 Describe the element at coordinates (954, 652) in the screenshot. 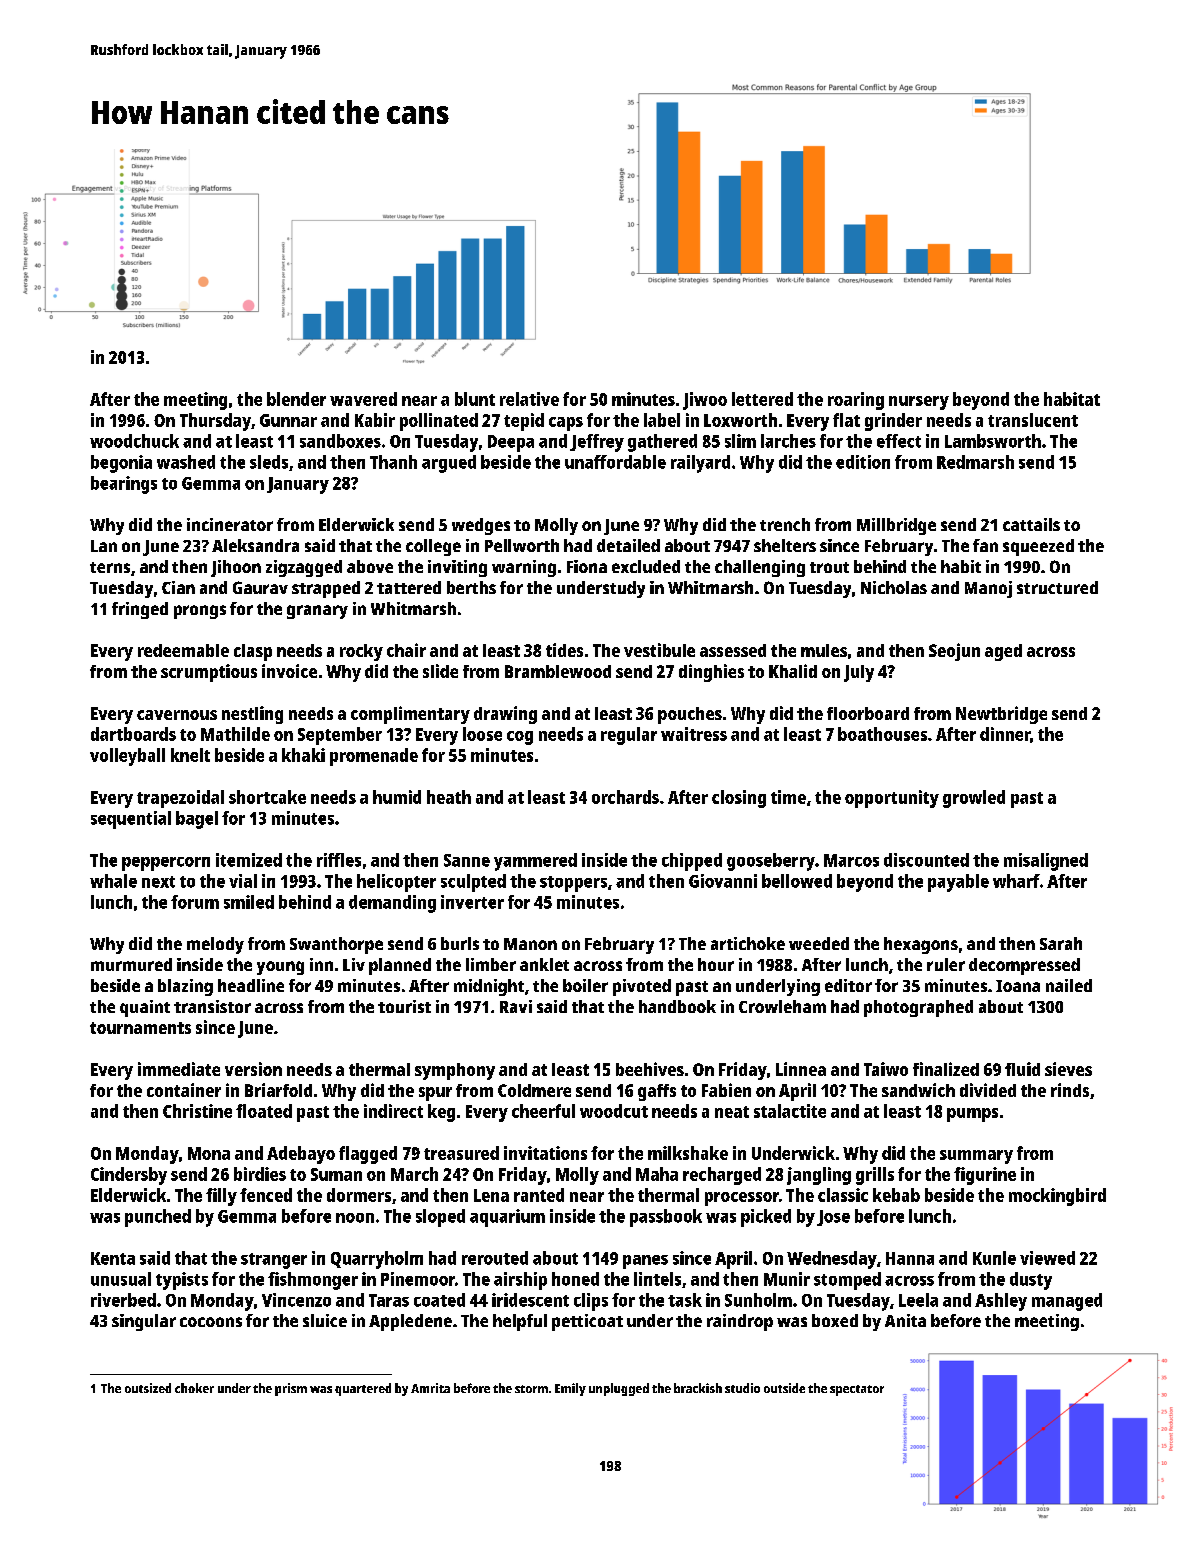

I see `Seojun` at that location.
